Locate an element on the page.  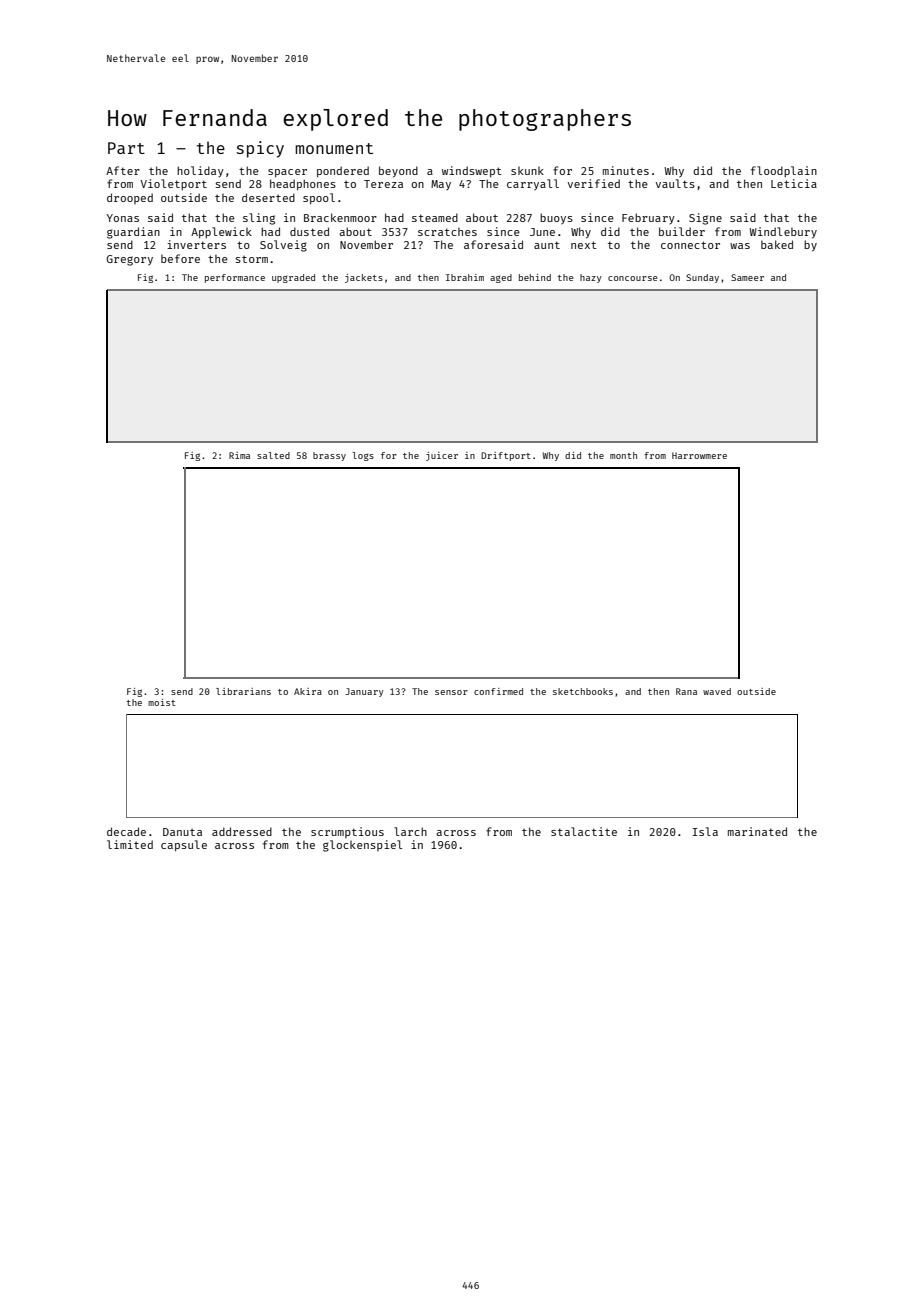
minutes is located at coordinates (626, 170).
